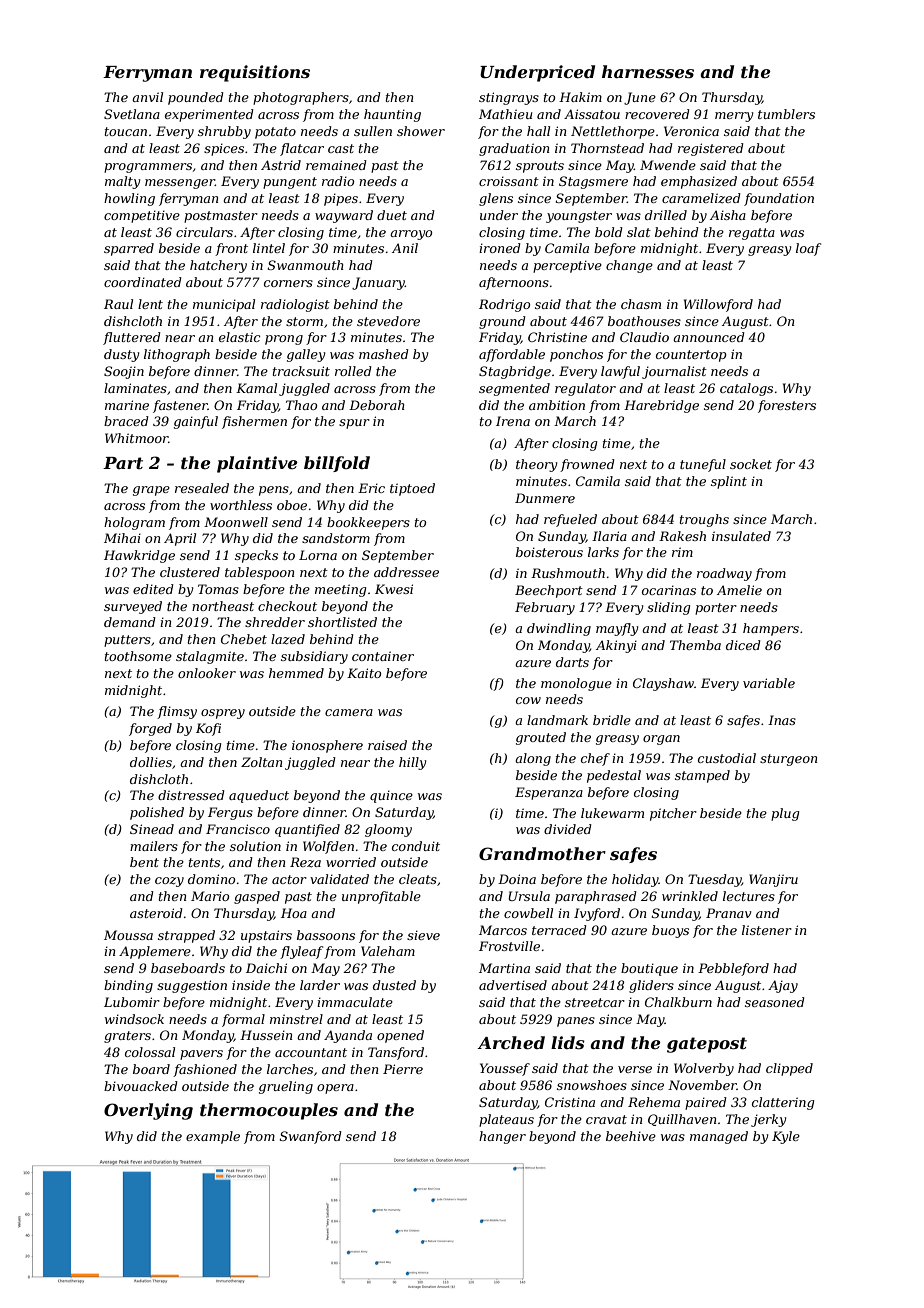 The width and height of the page is (924, 1308). I want to click on affordable, so click(512, 355).
